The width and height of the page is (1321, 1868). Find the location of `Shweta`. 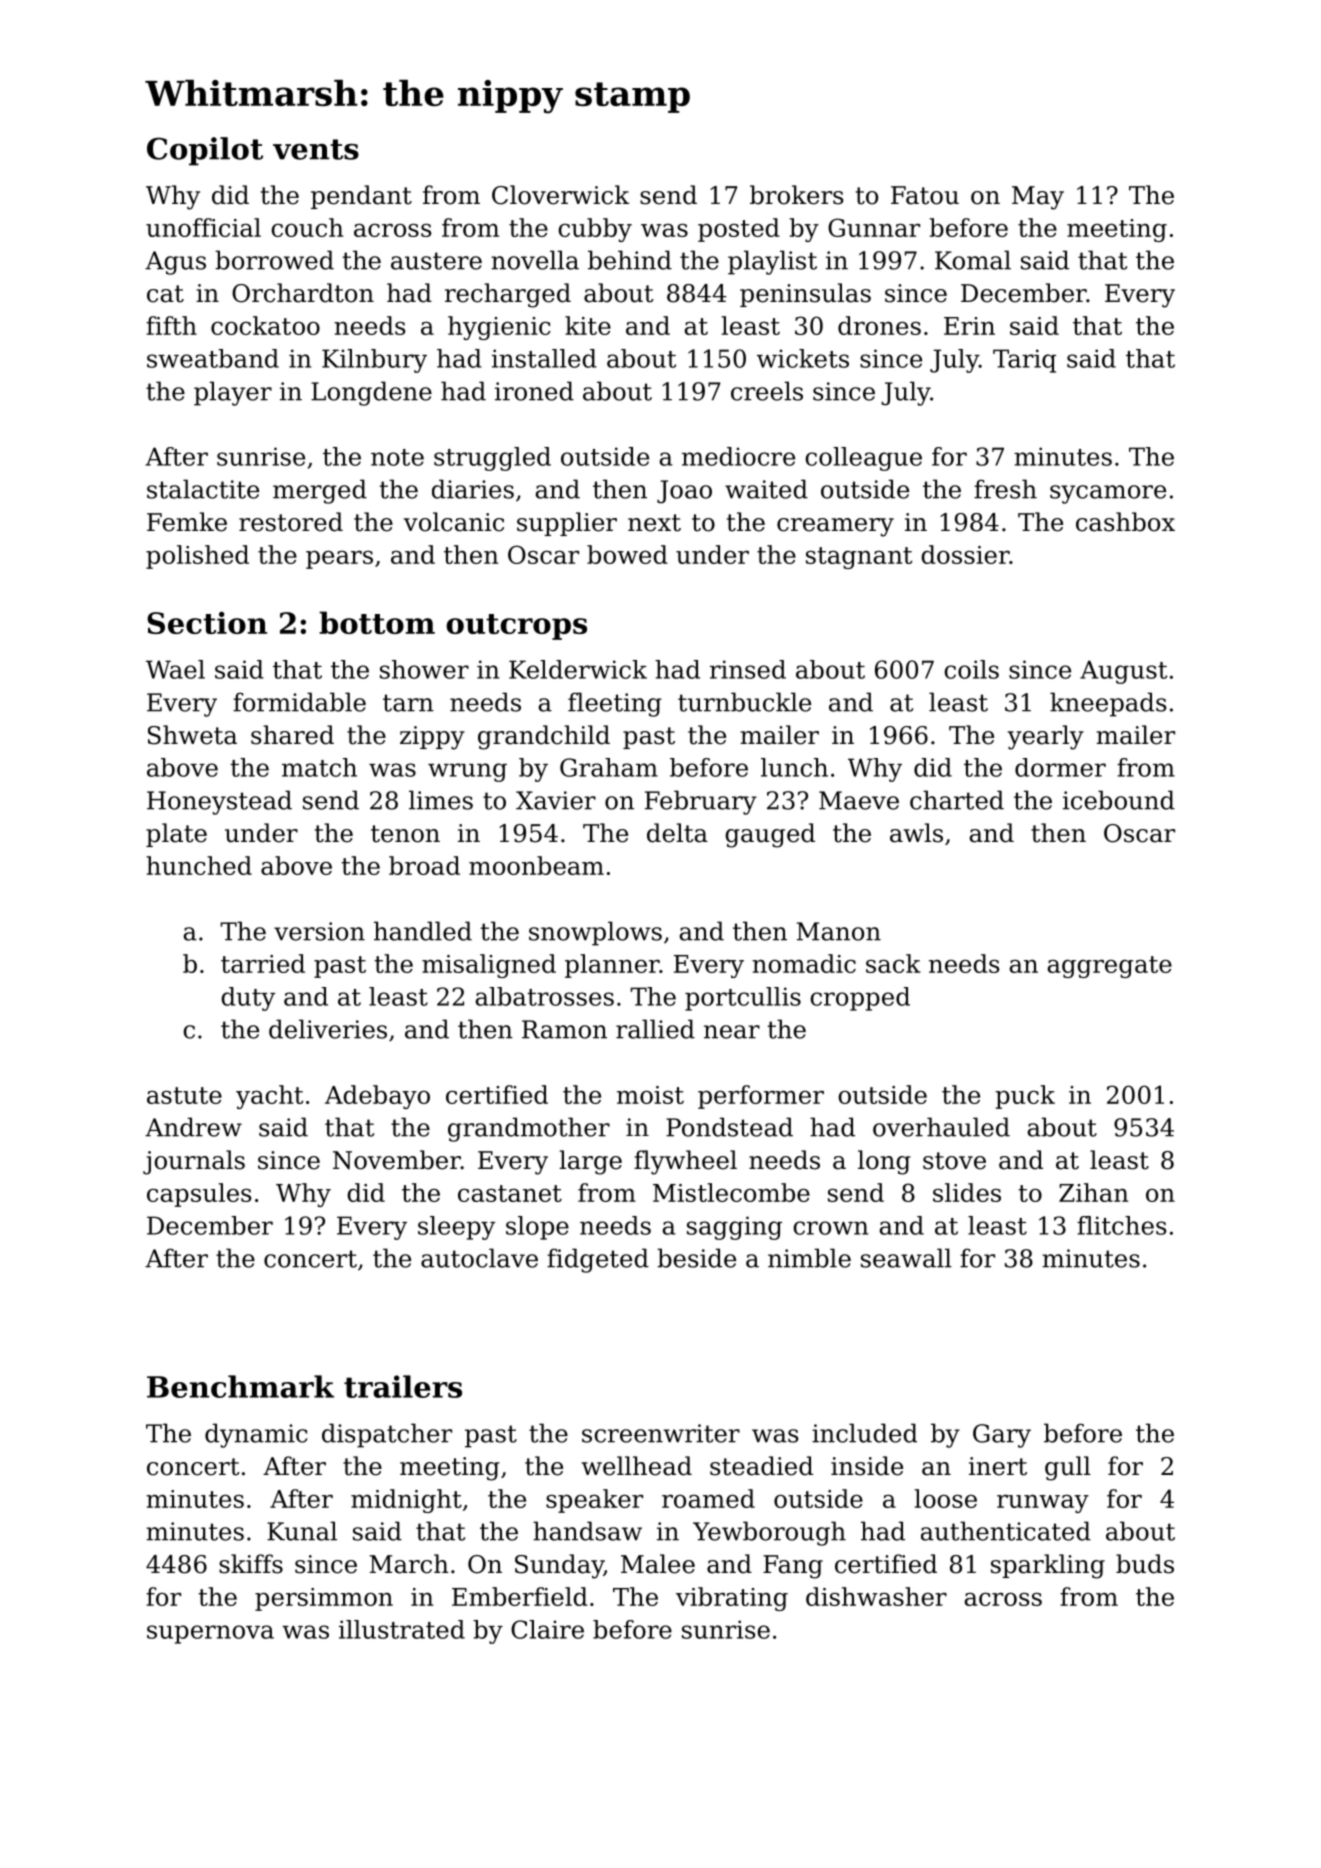

Shweta is located at coordinates (192, 735).
